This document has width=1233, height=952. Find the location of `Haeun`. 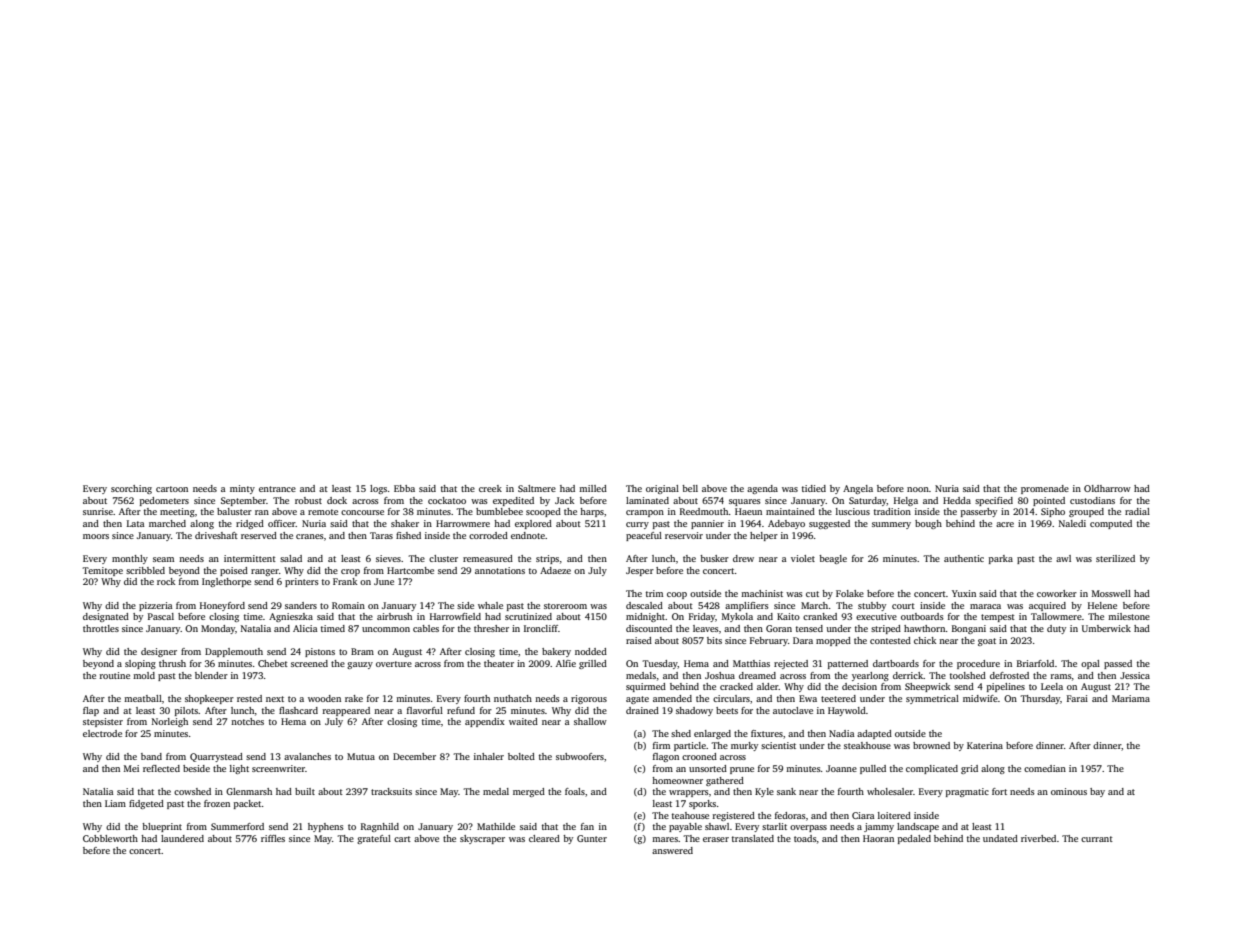

Haeun is located at coordinates (748, 511).
